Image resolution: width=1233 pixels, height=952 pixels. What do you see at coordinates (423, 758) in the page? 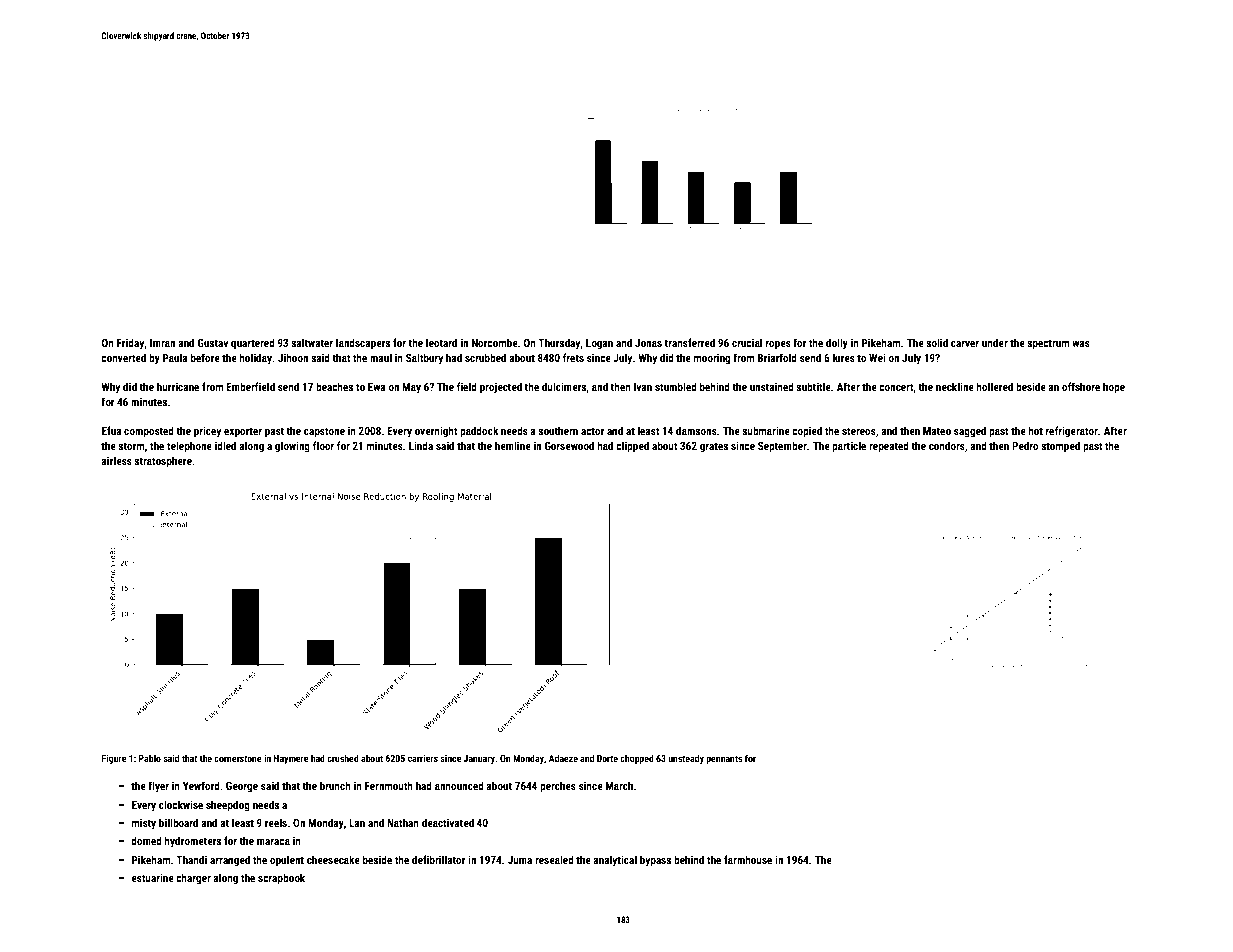
I see `carriers` at bounding box center [423, 758].
